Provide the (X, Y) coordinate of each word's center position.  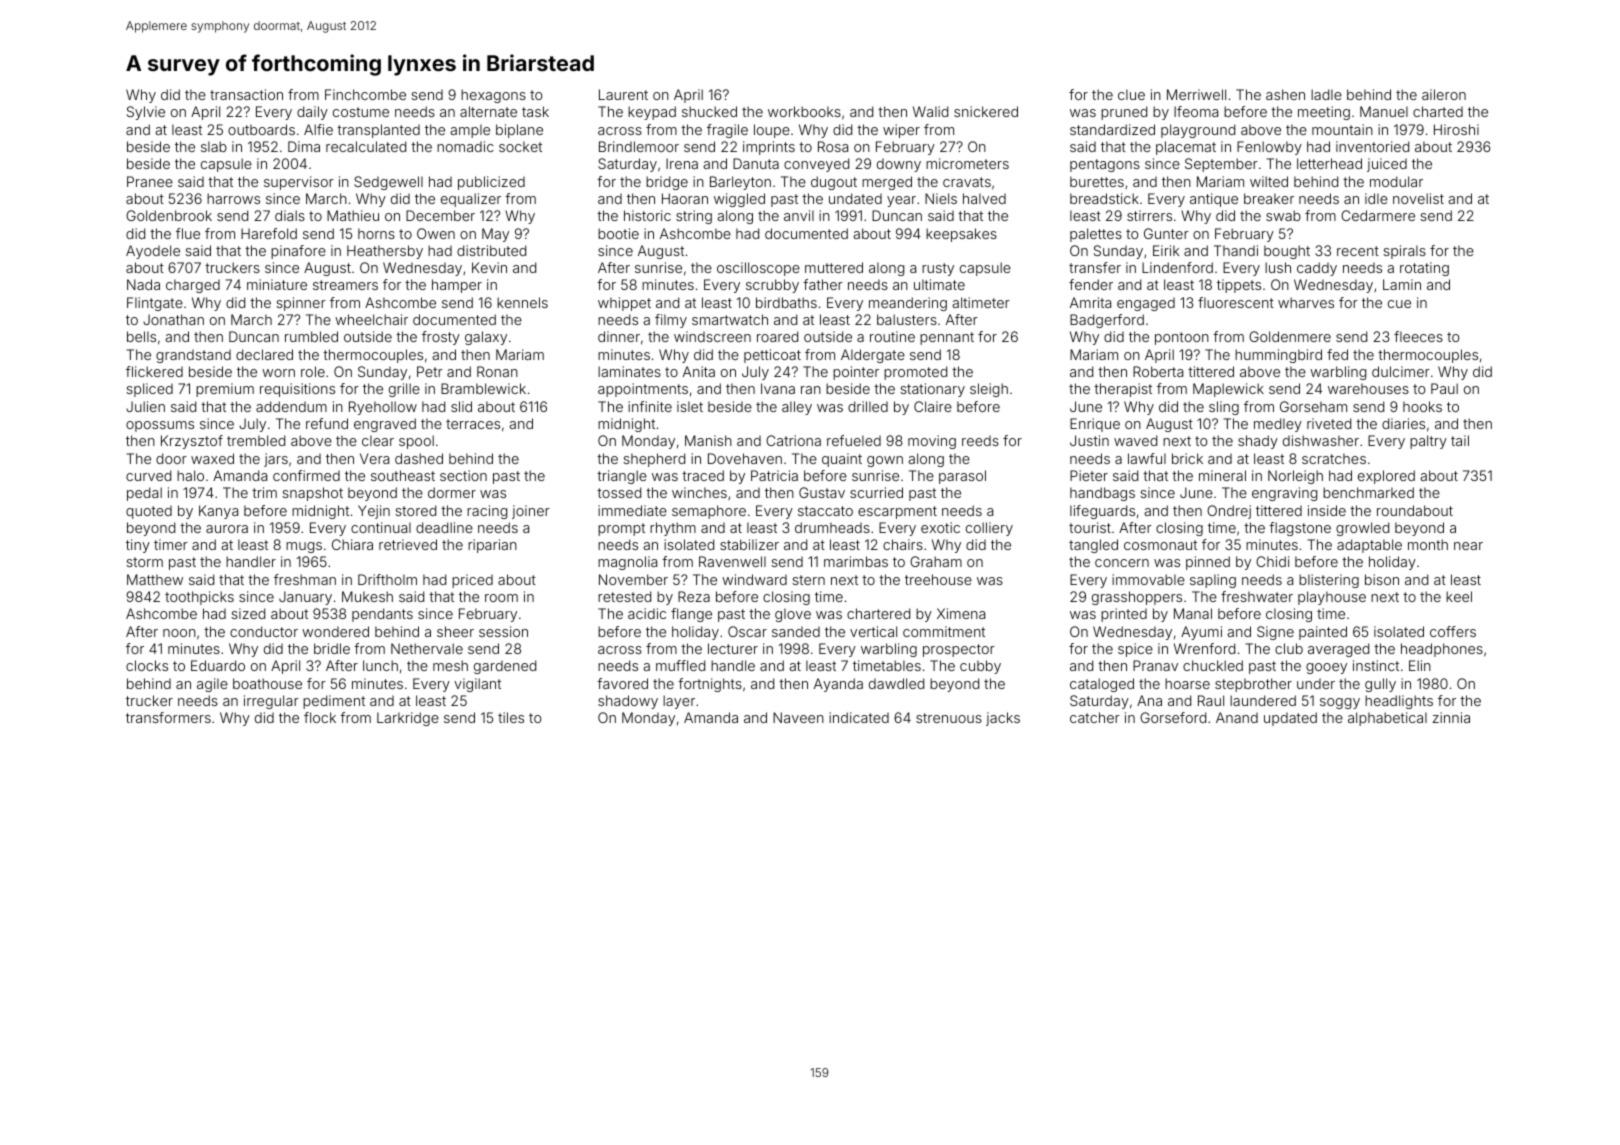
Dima (304, 146)
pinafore (298, 252)
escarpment (897, 512)
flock (320, 717)
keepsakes (961, 235)
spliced (149, 390)
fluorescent (1236, 302)
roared (777, 336)
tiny (138, 546)
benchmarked (1368, 492)
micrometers (967, 163)
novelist (1418, 198)
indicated (859, 717)
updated (1290, 719)
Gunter (1166, 233)
